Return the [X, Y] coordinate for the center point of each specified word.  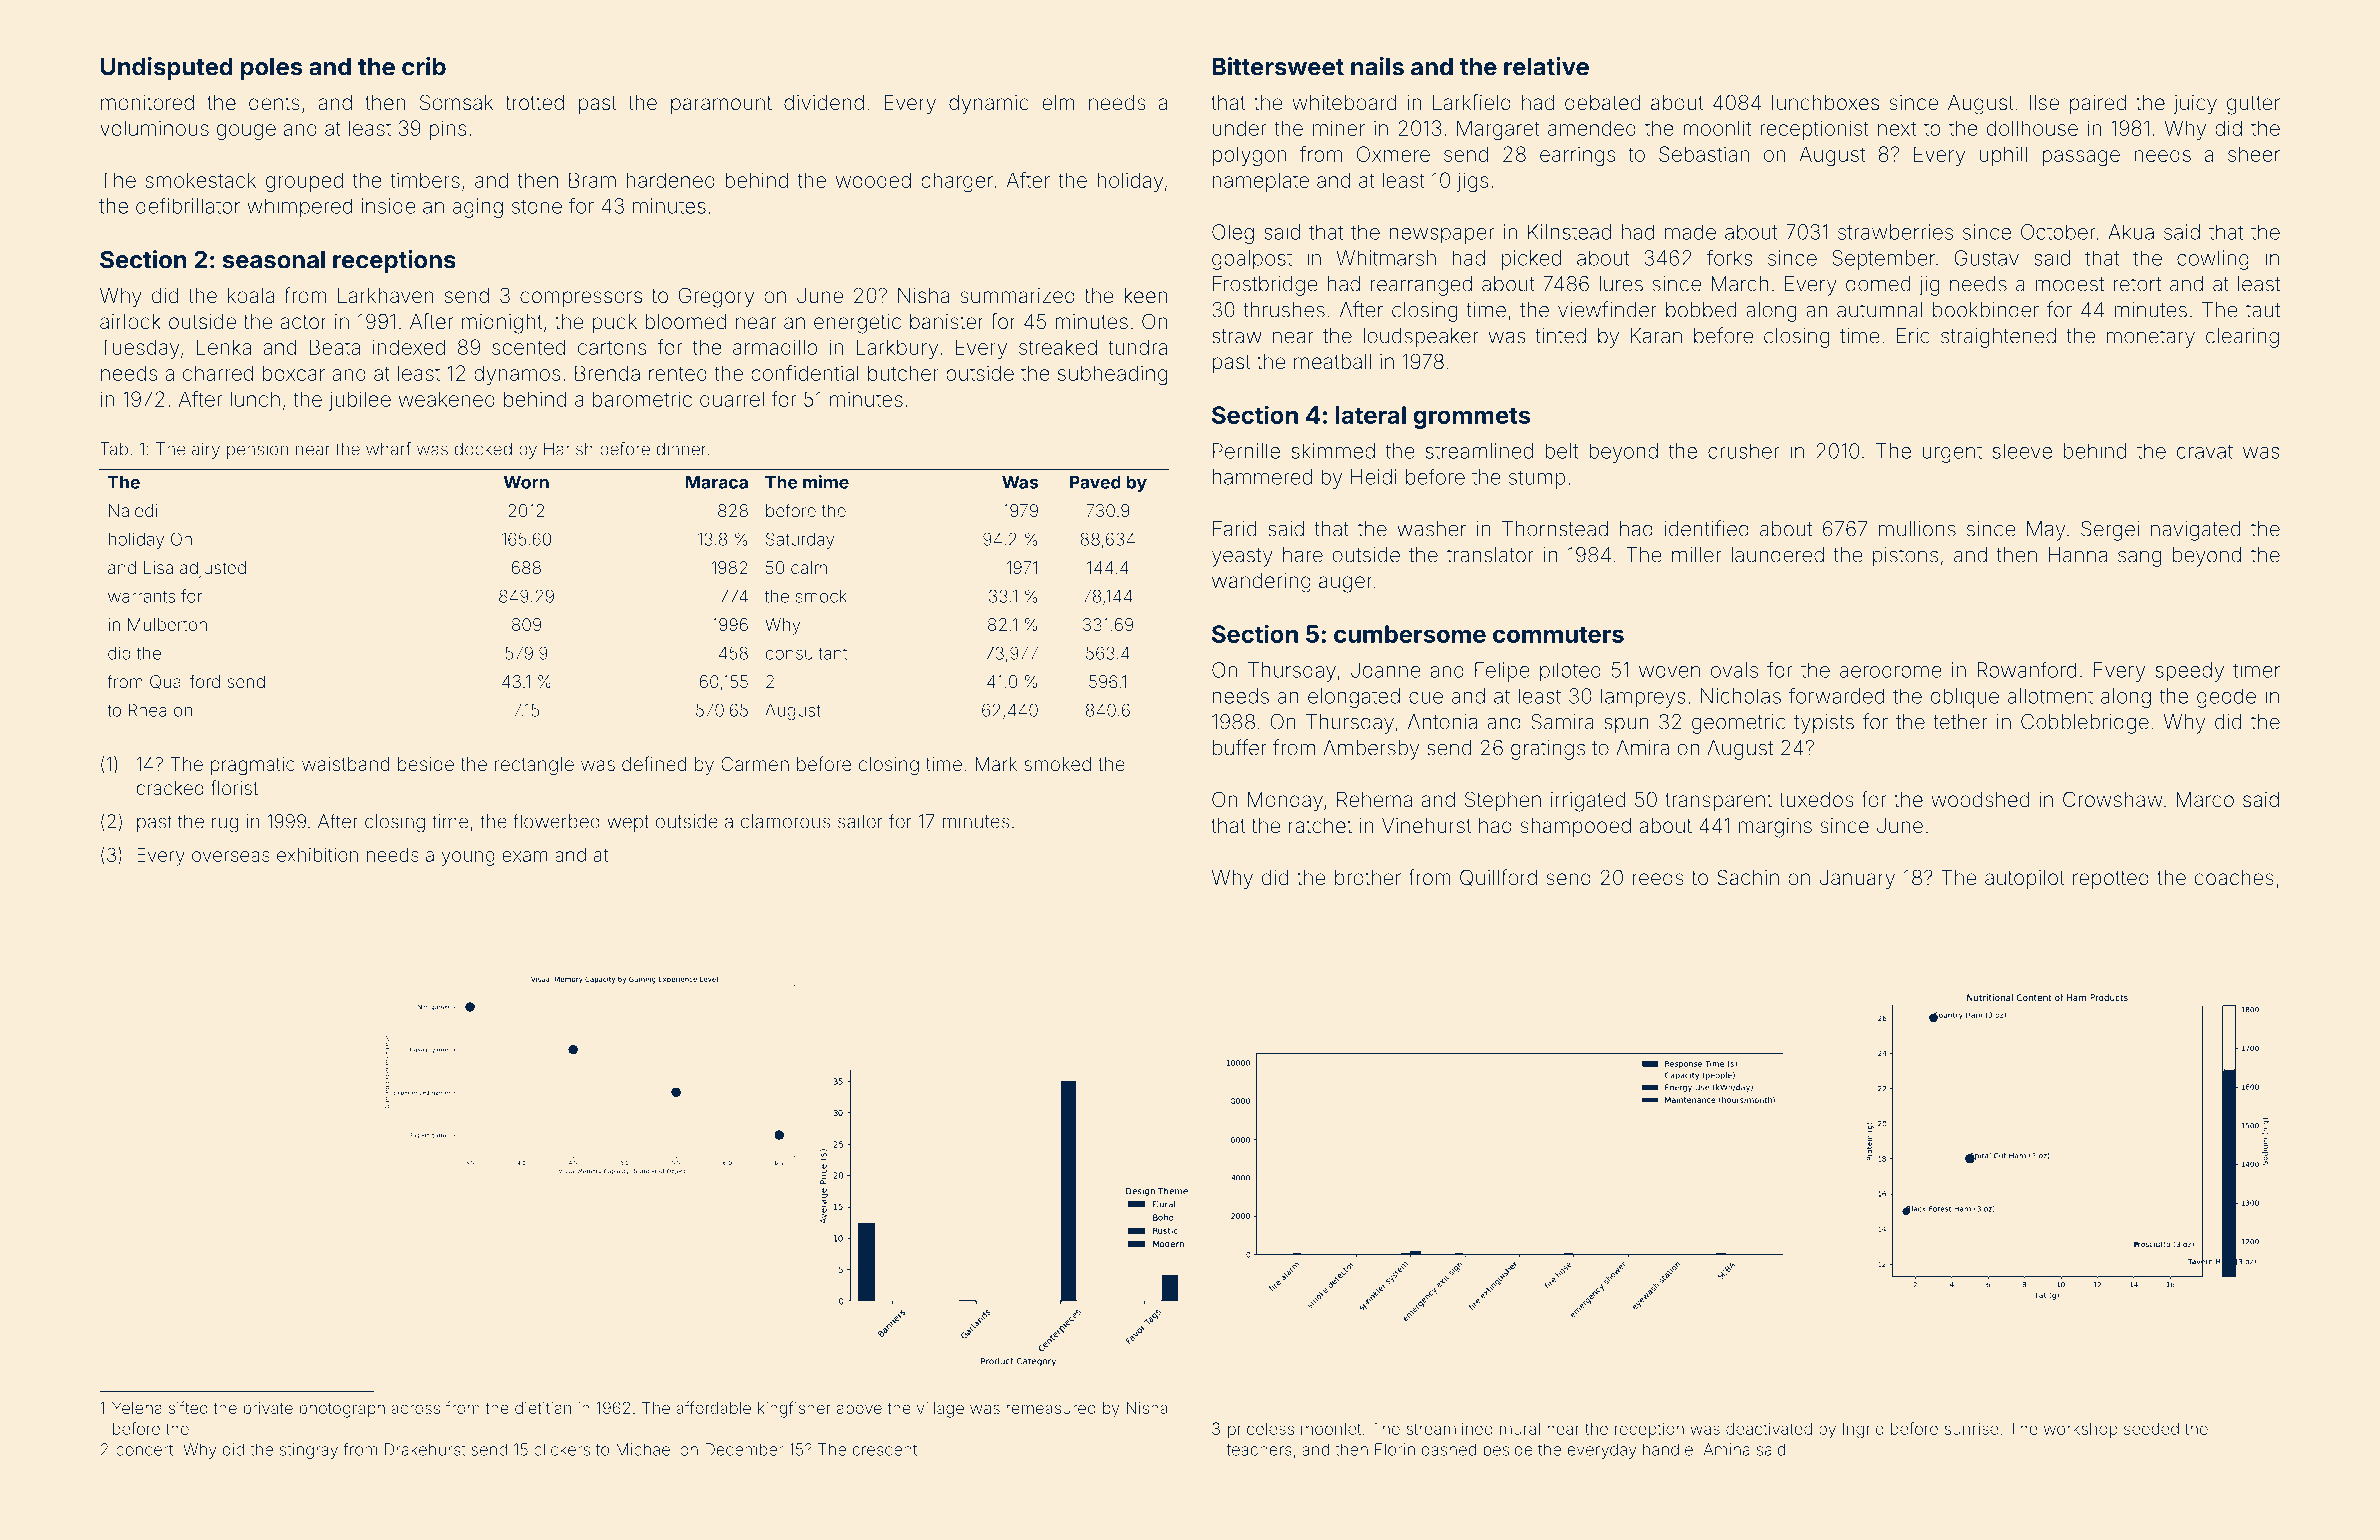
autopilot [2025, 879]
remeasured [1051, 1408]
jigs [1473, 182]
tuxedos [1816, 799]
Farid [1234, 529]
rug [225, 825]
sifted [188, 1407]
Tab [114, 449]
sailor [860, 821]
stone [537, 206]
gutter [2253, 105]
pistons [1905, 557]
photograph [342, 1410]
